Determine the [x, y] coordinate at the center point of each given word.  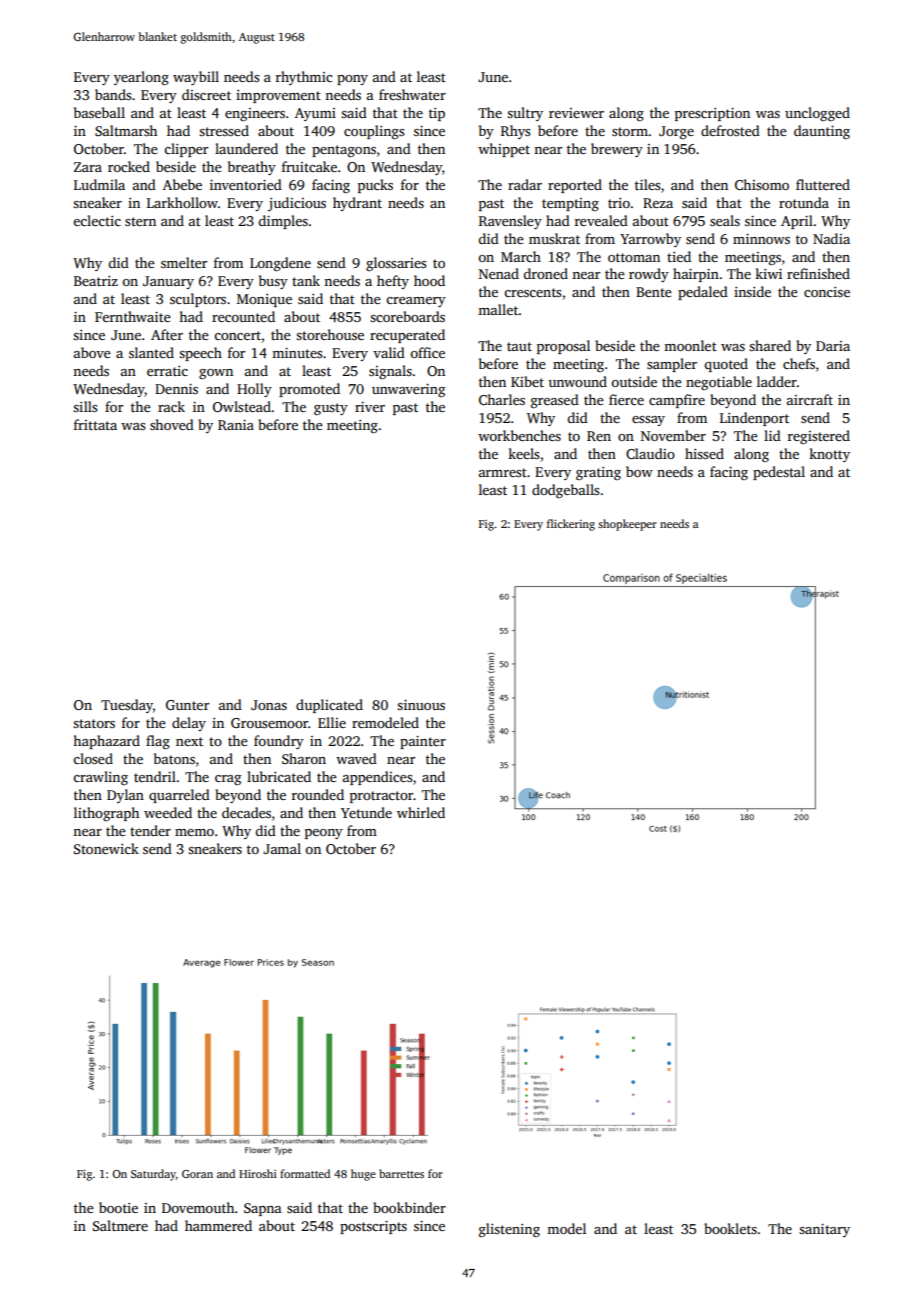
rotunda [804, 202]
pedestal [779, 473]
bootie [118, 1207]
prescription [712, 114]
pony [352, 80]
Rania [236, 425]
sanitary [824, 1230]
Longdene [280, 264]
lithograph [106, 814]
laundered [246, 148]
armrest [503, 472]
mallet [498, 309]
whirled [421, 812]
